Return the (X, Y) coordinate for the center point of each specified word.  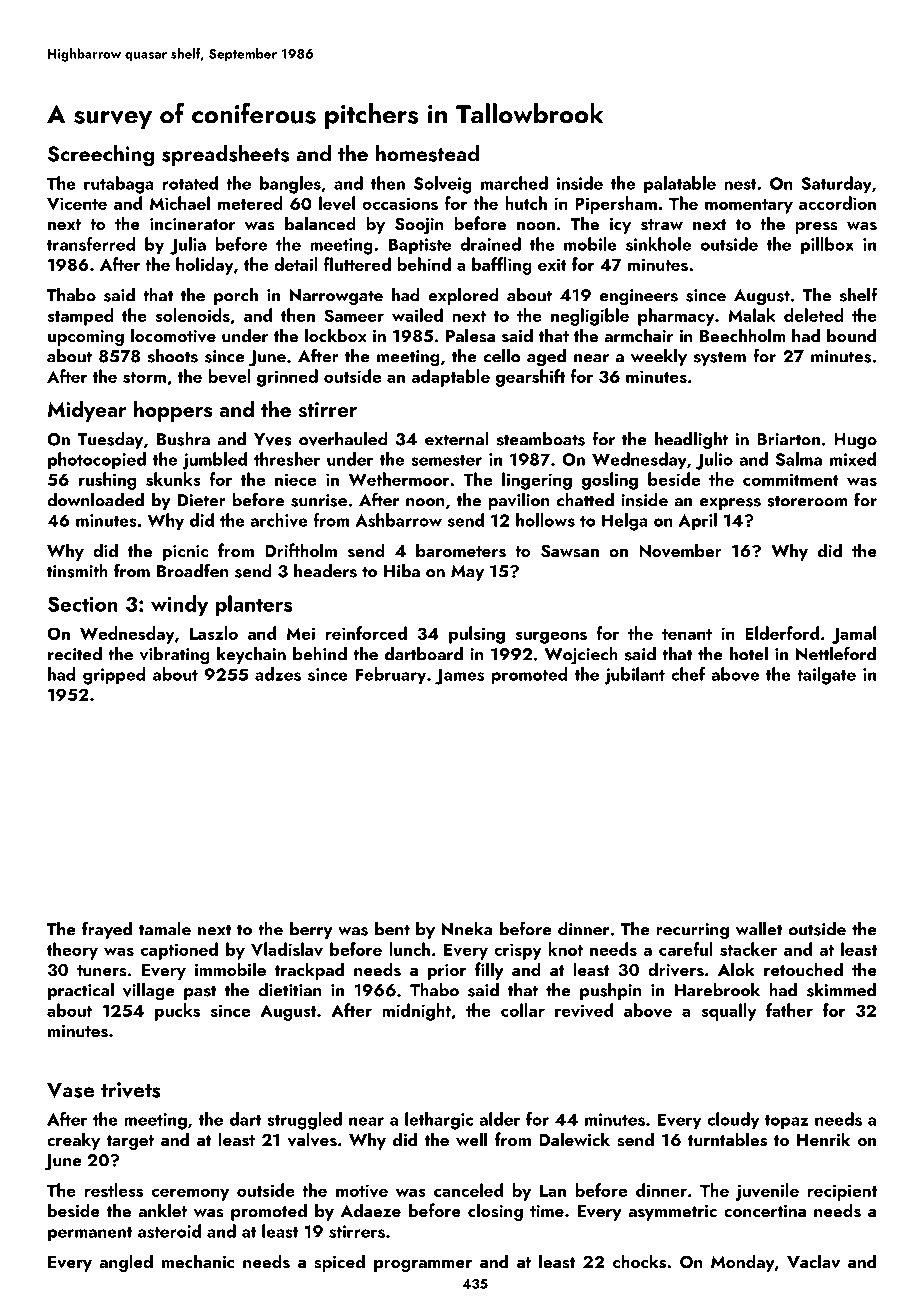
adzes (278, 674)
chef (688, 674)
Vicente (77, 203)
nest (741, 184)
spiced (339, 1263)
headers (325, 571)
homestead (427, 153)
